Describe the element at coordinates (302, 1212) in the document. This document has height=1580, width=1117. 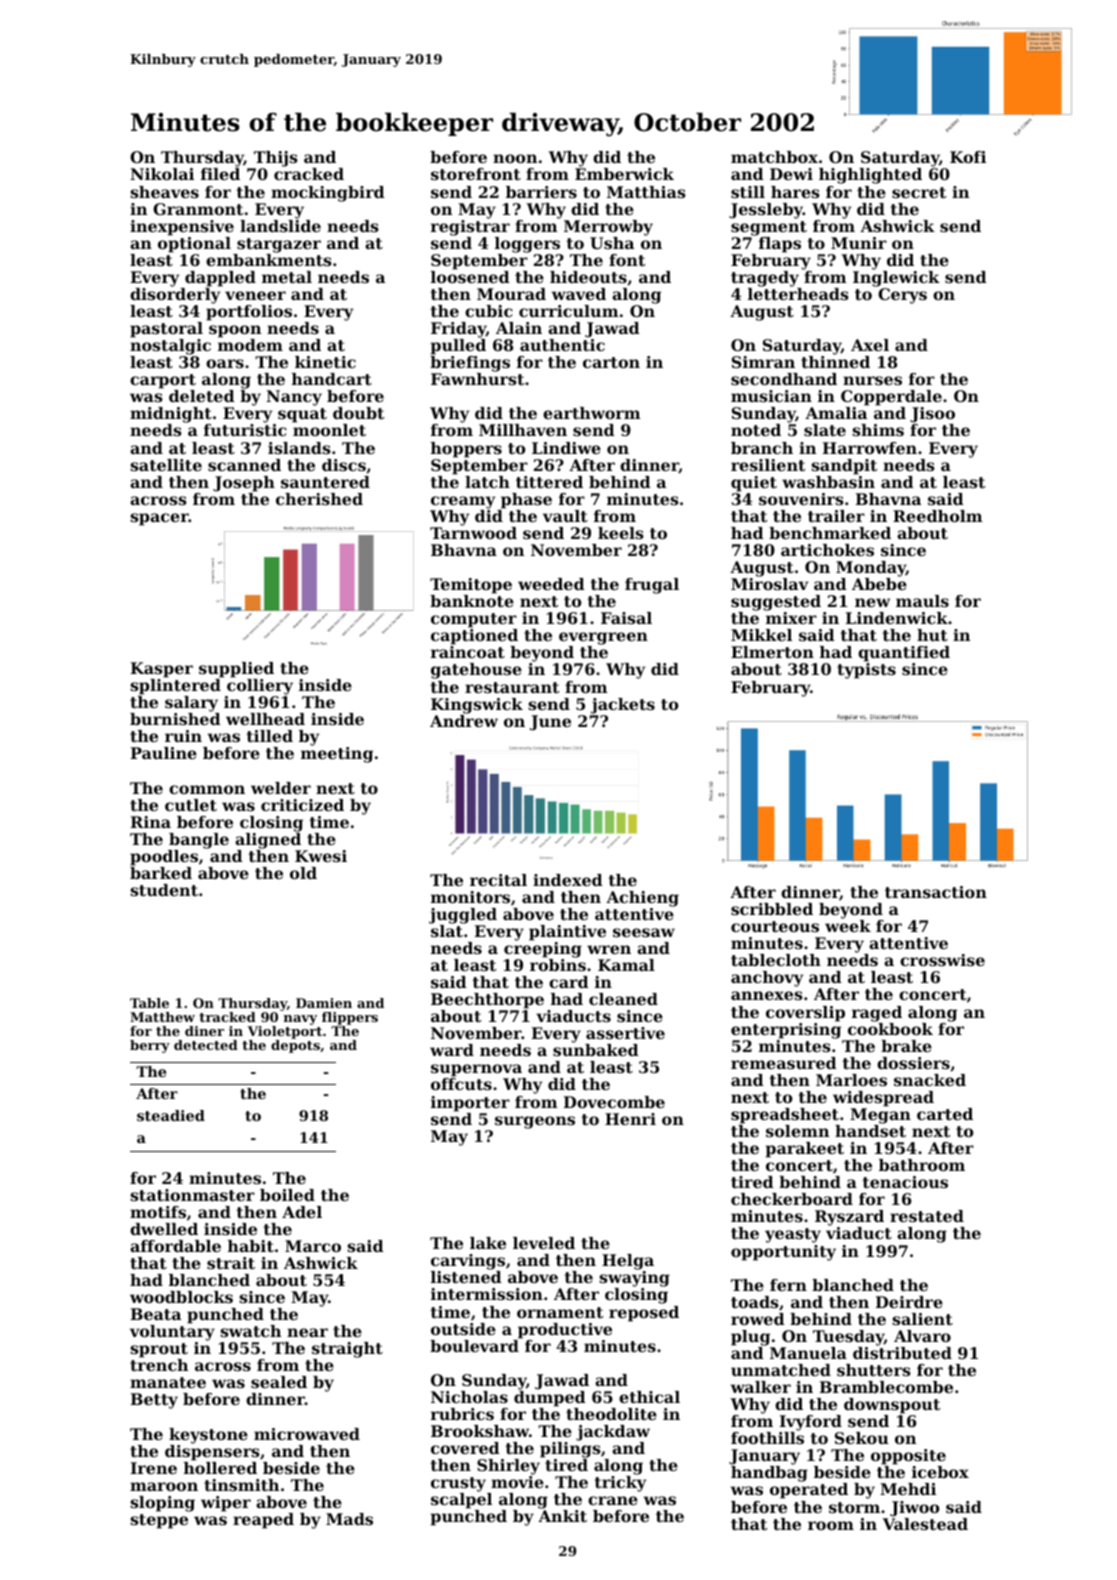
I see `Adel` at that location.
